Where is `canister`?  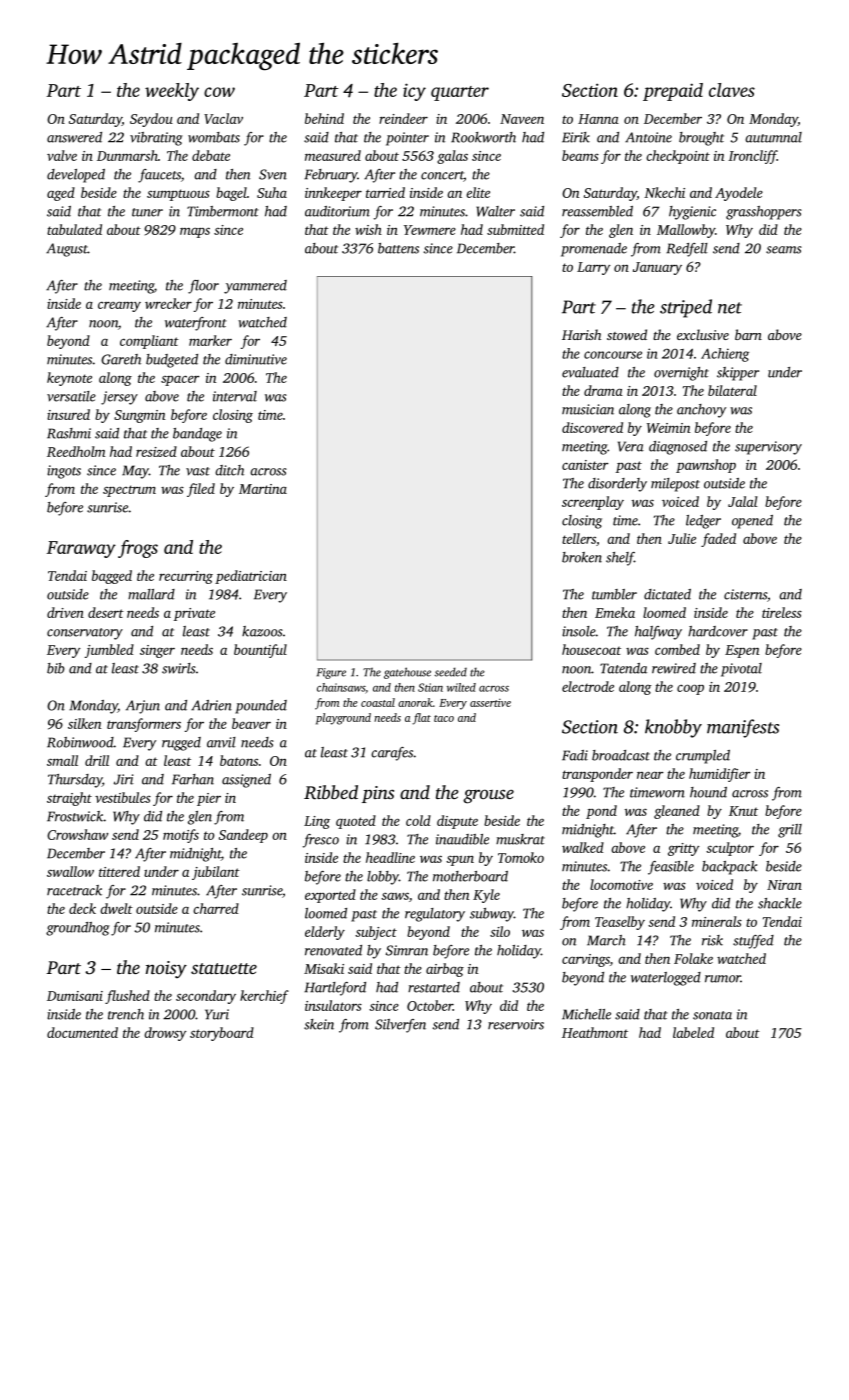
canister is located at coordinates (585, 465).
